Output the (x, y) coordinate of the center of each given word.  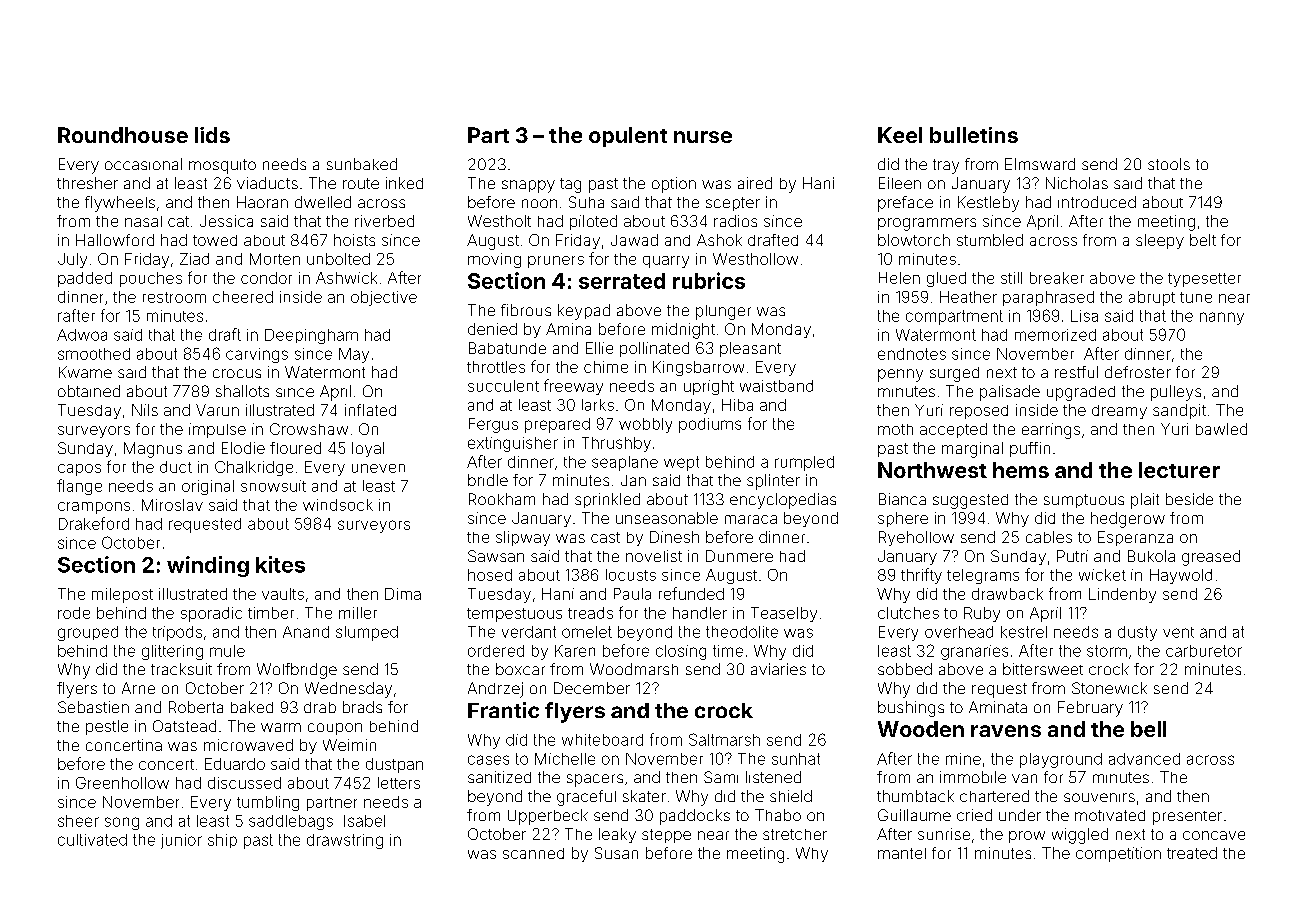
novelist (654, 556)
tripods (177, 633)
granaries (974, 652)
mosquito (222, 166)
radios (735, 221)
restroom (174, 297)
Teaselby (784, 614)
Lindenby (1122, 595)
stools (1169, 164)
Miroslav (172, 505)
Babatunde (507, 348)
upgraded (1081, 393)
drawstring (345, 841)
